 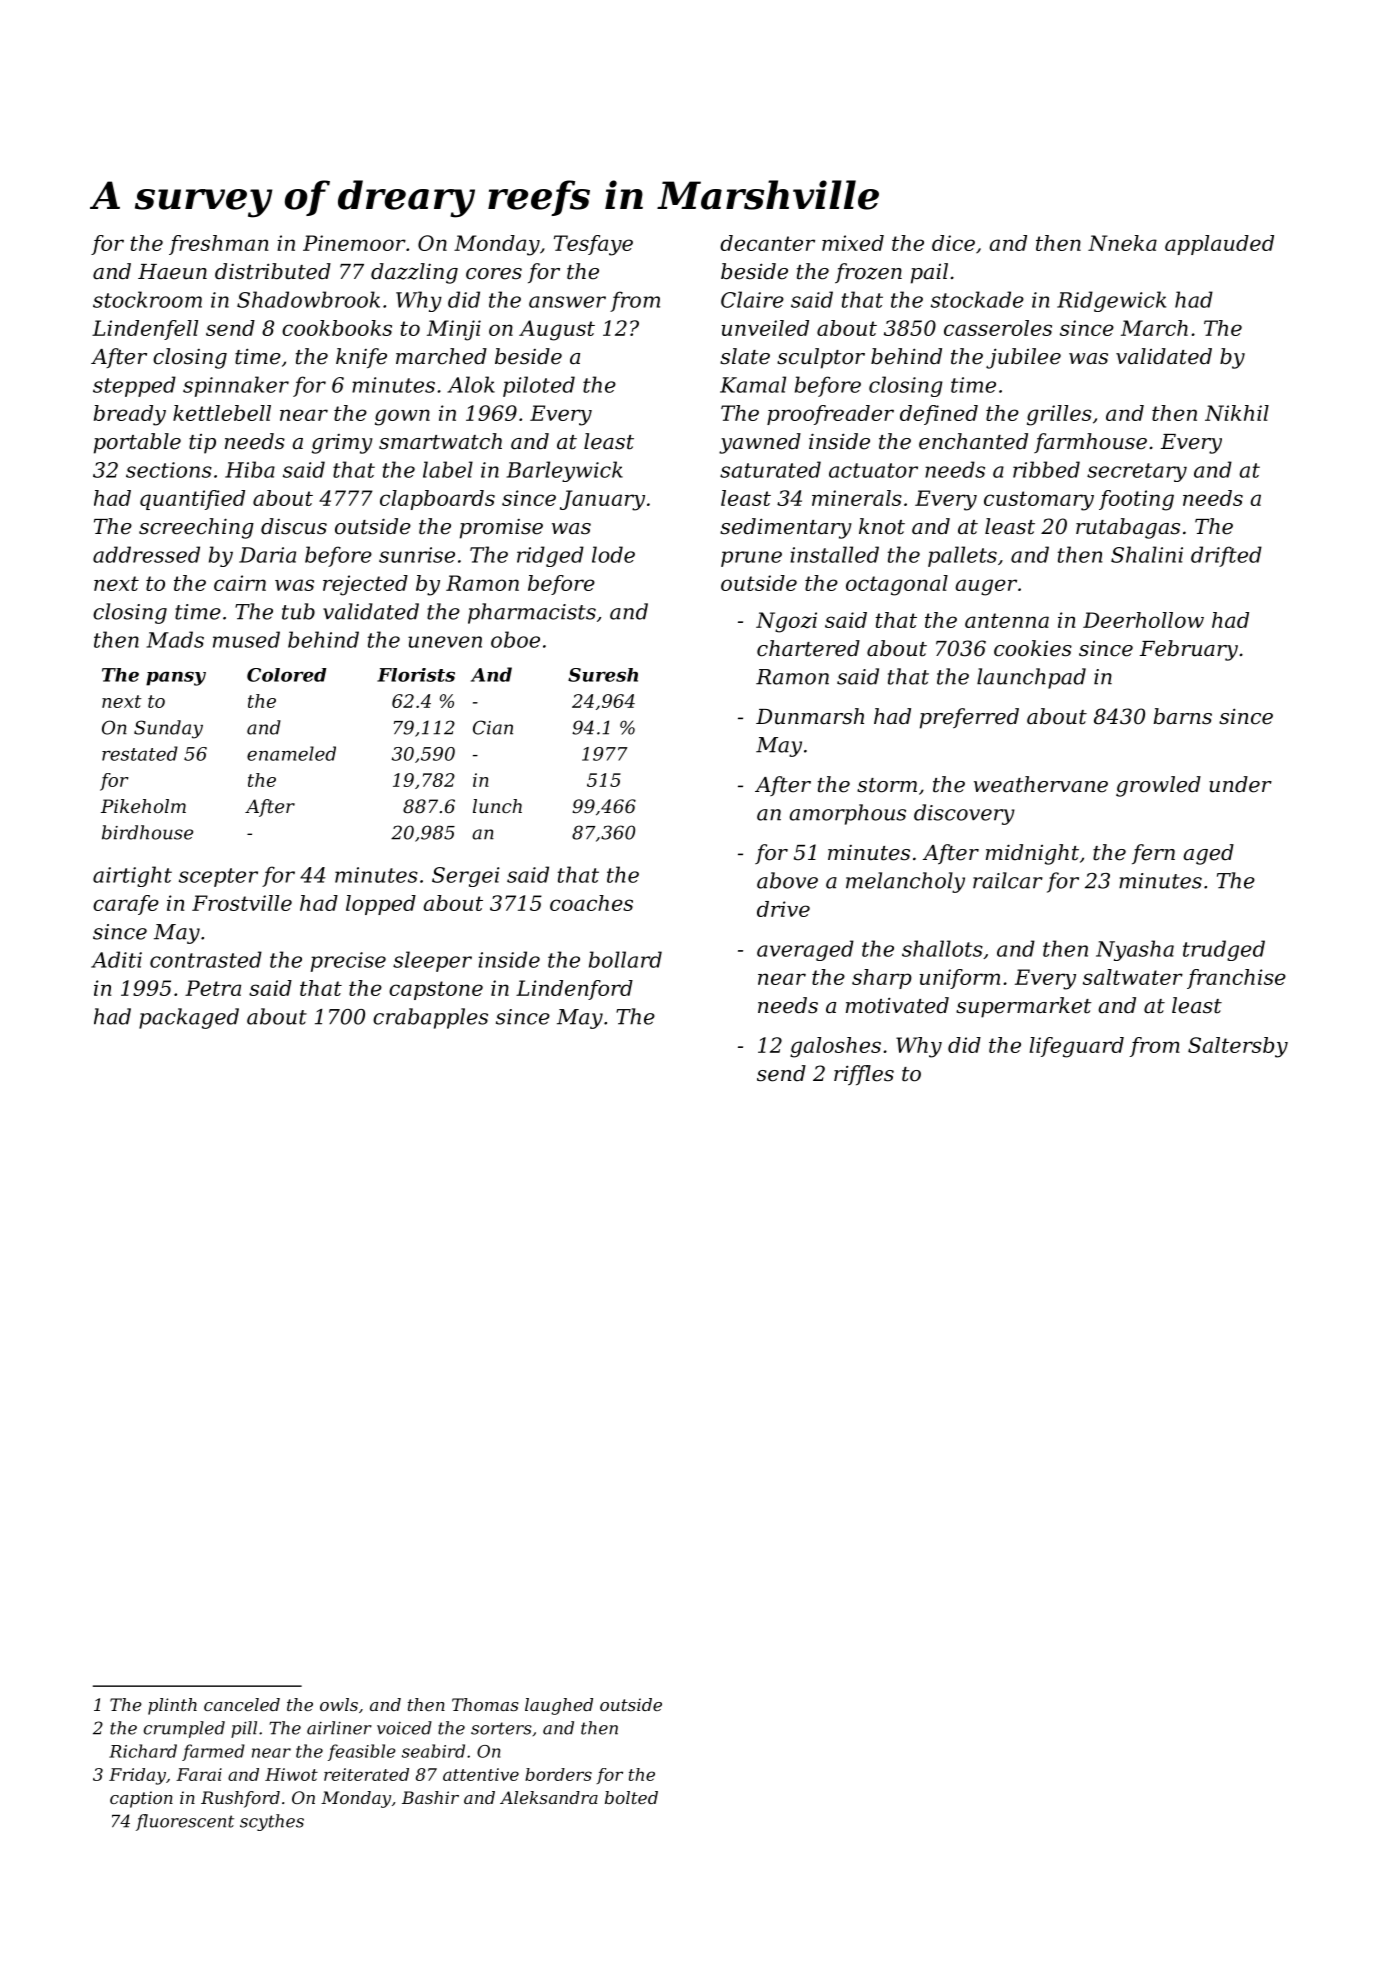 I want to click on laughed, so click(x=559, y=1706).
